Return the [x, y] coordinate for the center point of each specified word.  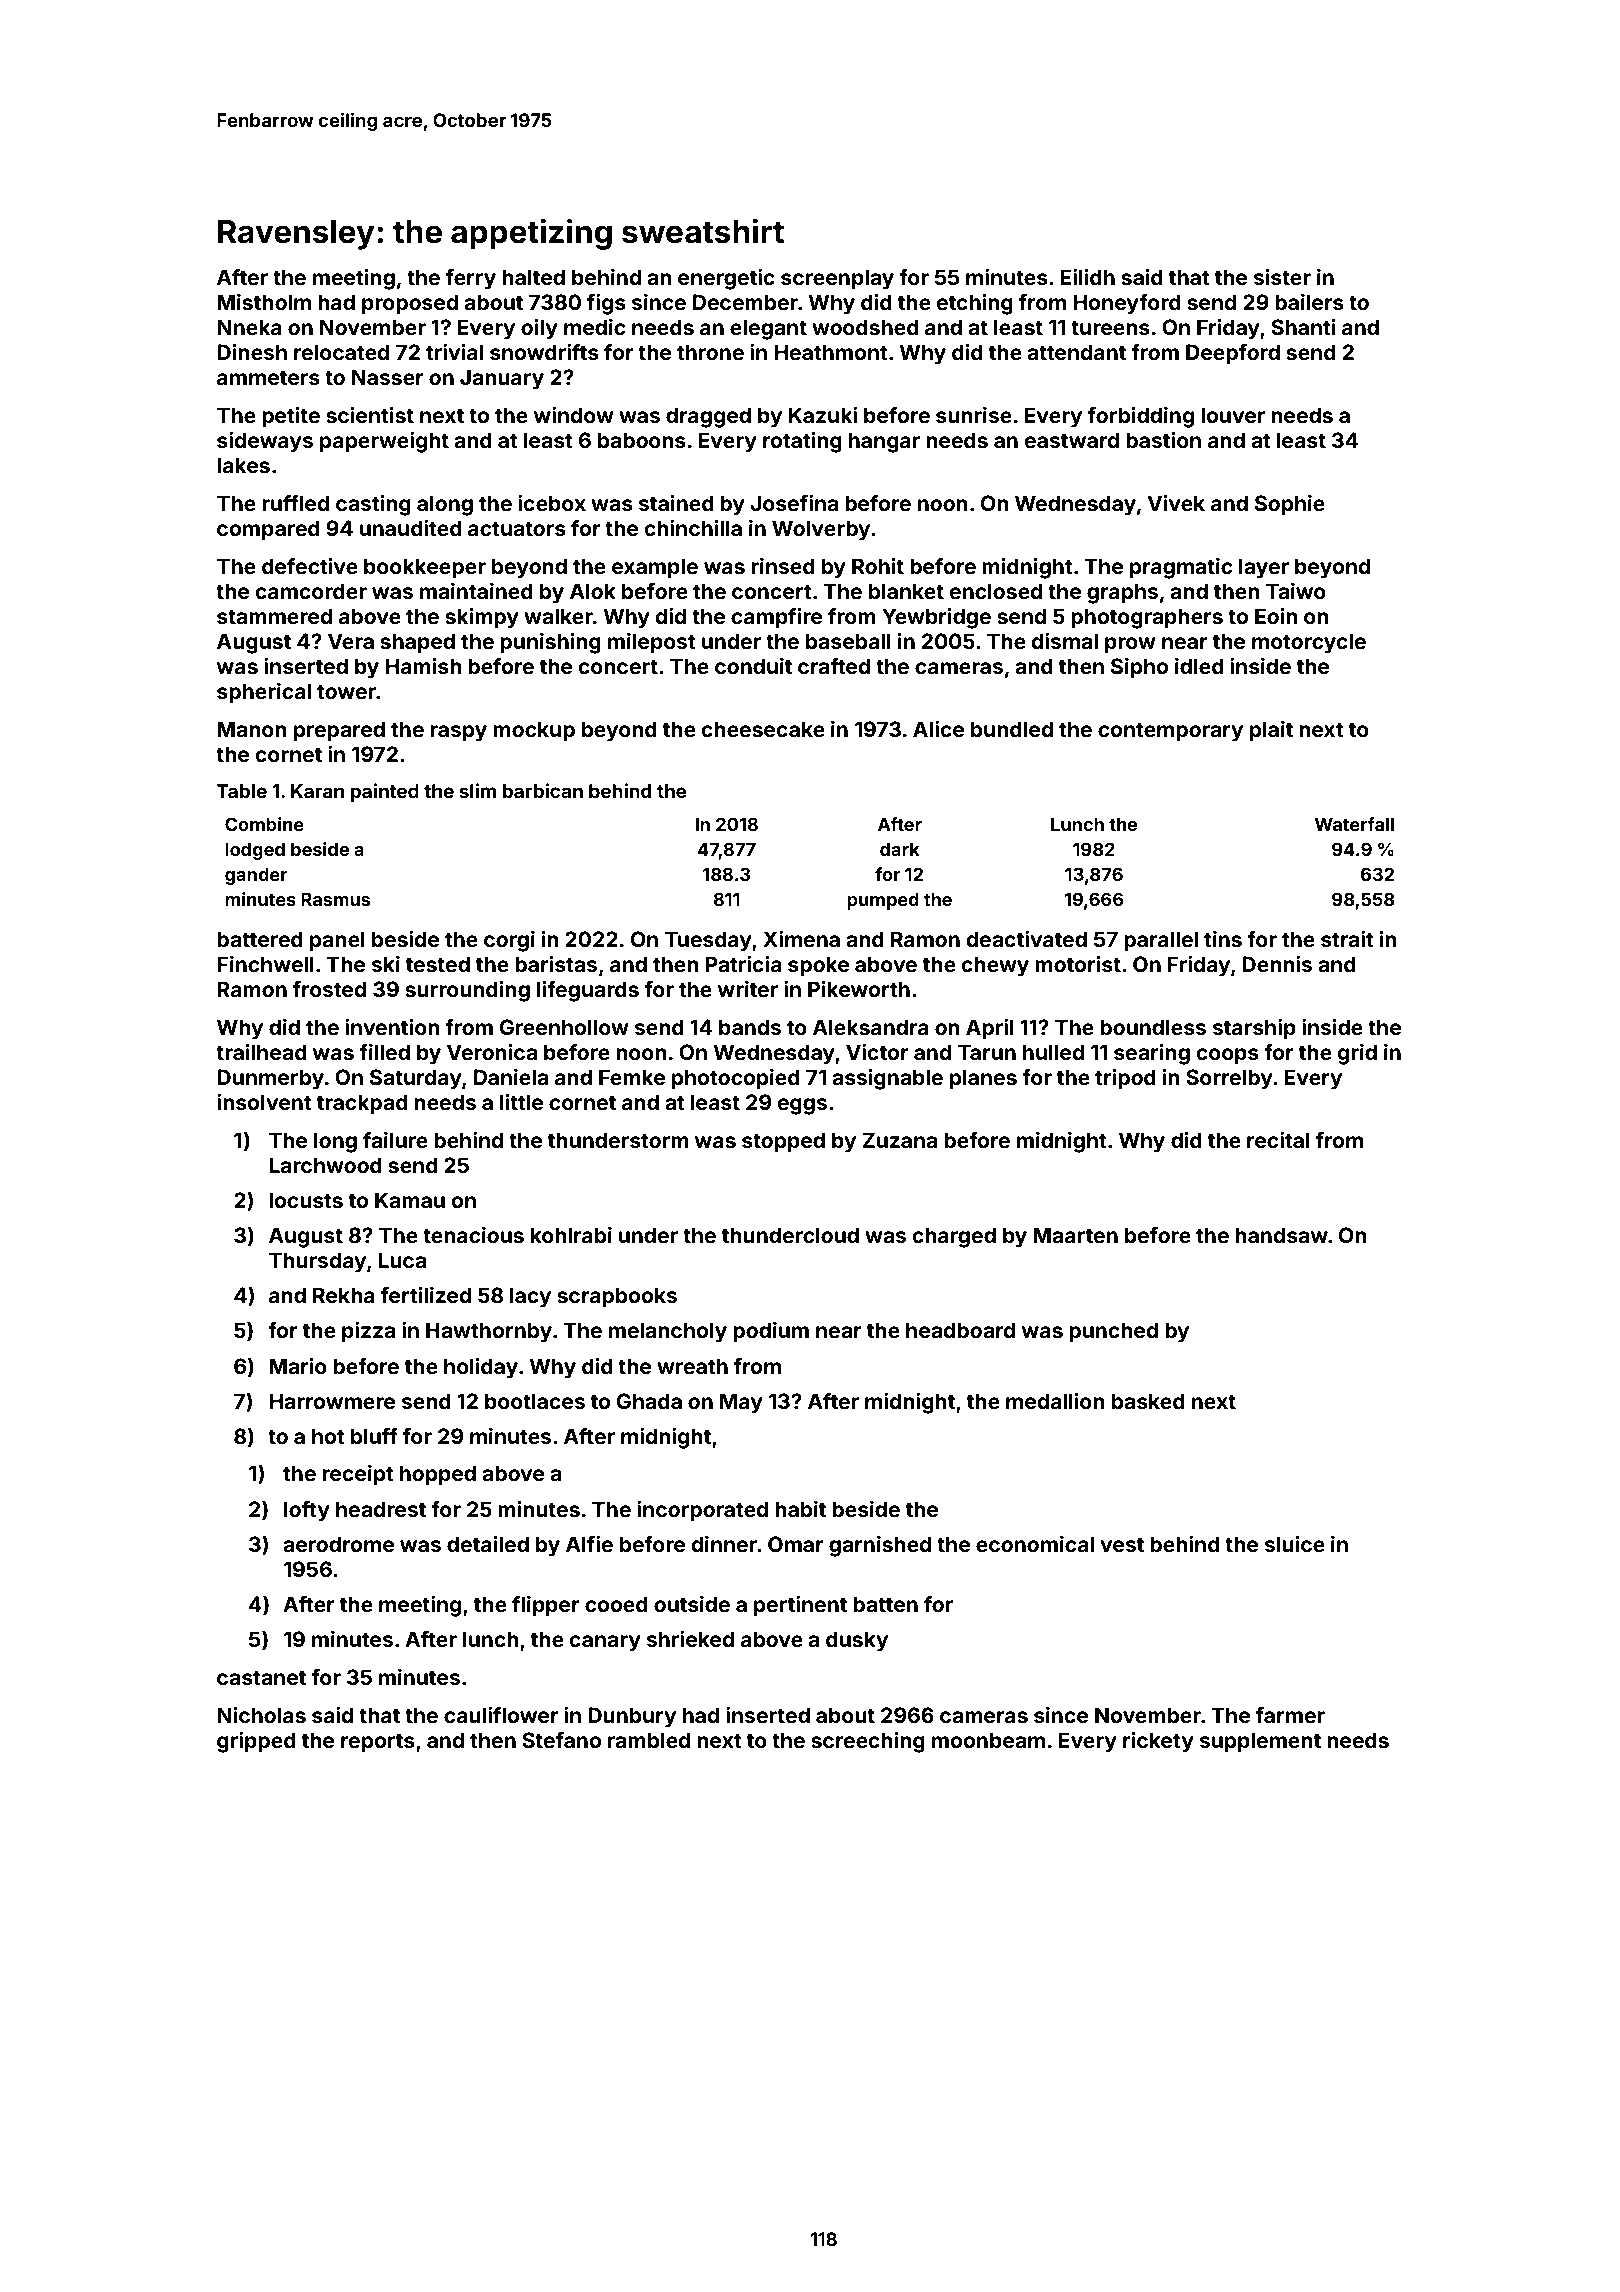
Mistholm [264, 302]
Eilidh [1087, 277]
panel [337, 941]
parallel [1161, 941]
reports [378, 1743]
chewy [995, 966]
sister [1282, 277]
